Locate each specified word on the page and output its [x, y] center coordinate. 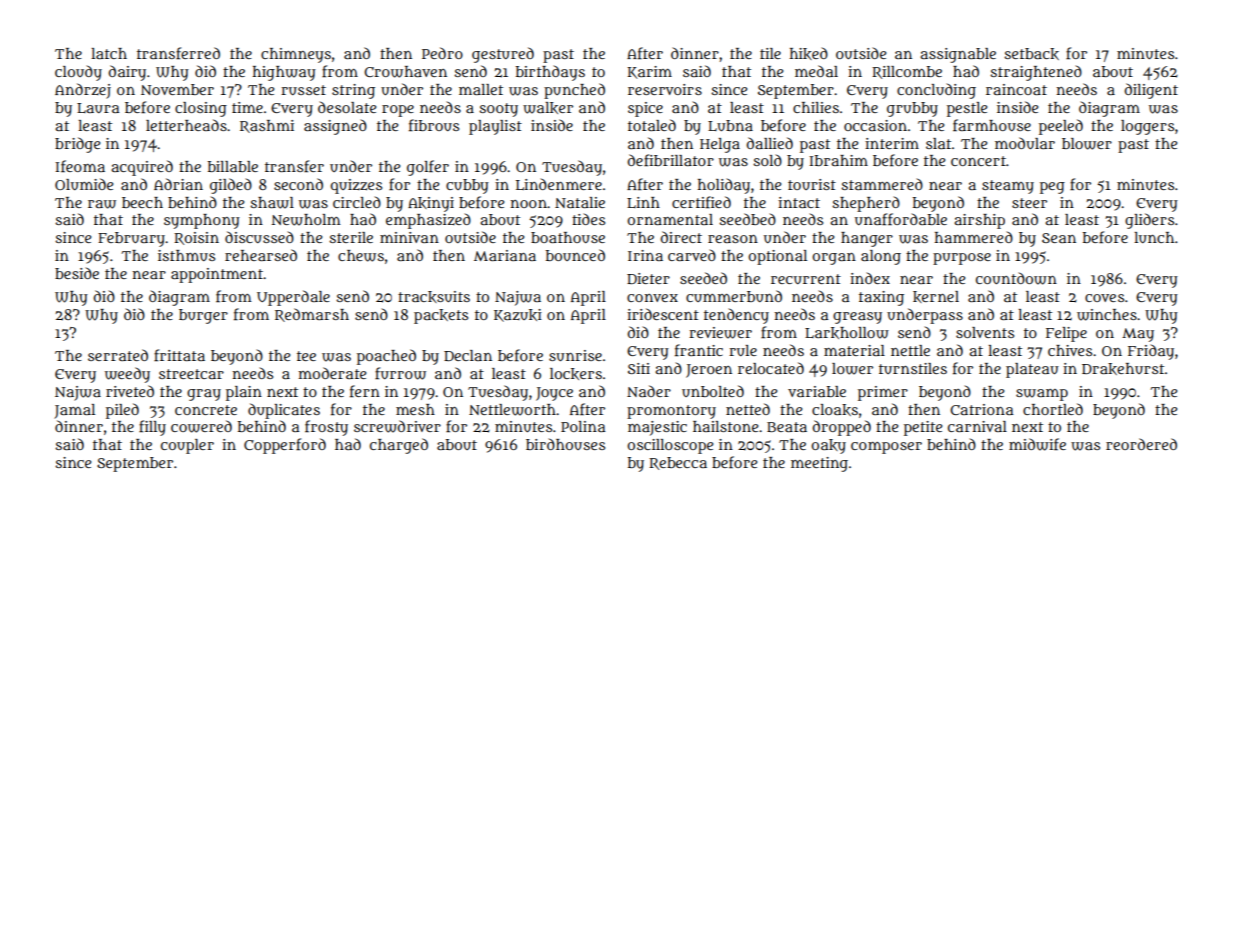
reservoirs [665, 89]
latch [109, 53]
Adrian [178, 184]
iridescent [663, 314]
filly [152, 428]
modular [1025, 143]
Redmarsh [312, 315]
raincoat [1016, 89]
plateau [1032, 370]
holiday [723, 186]
